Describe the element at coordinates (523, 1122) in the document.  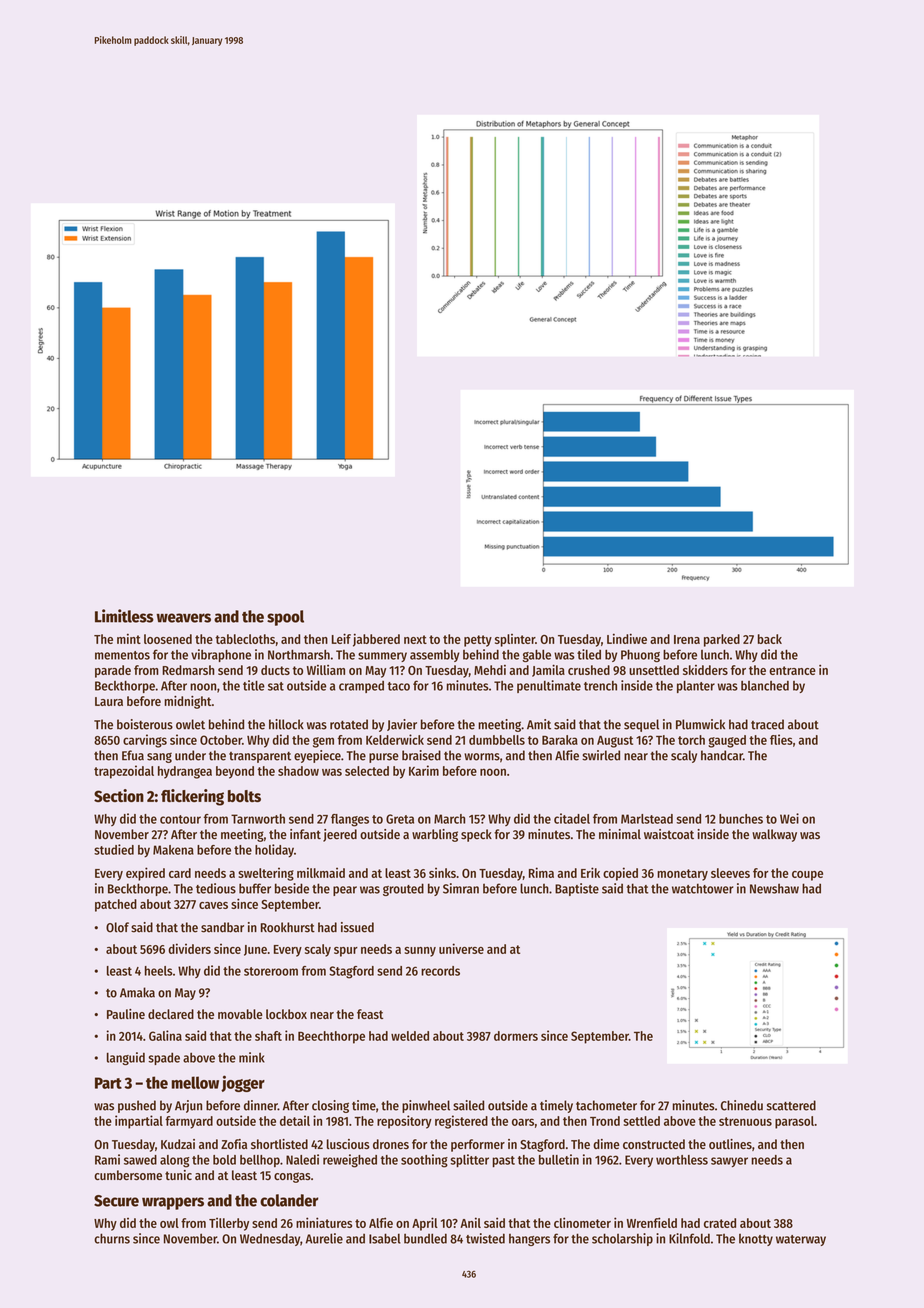
I see `oars` at that location.
